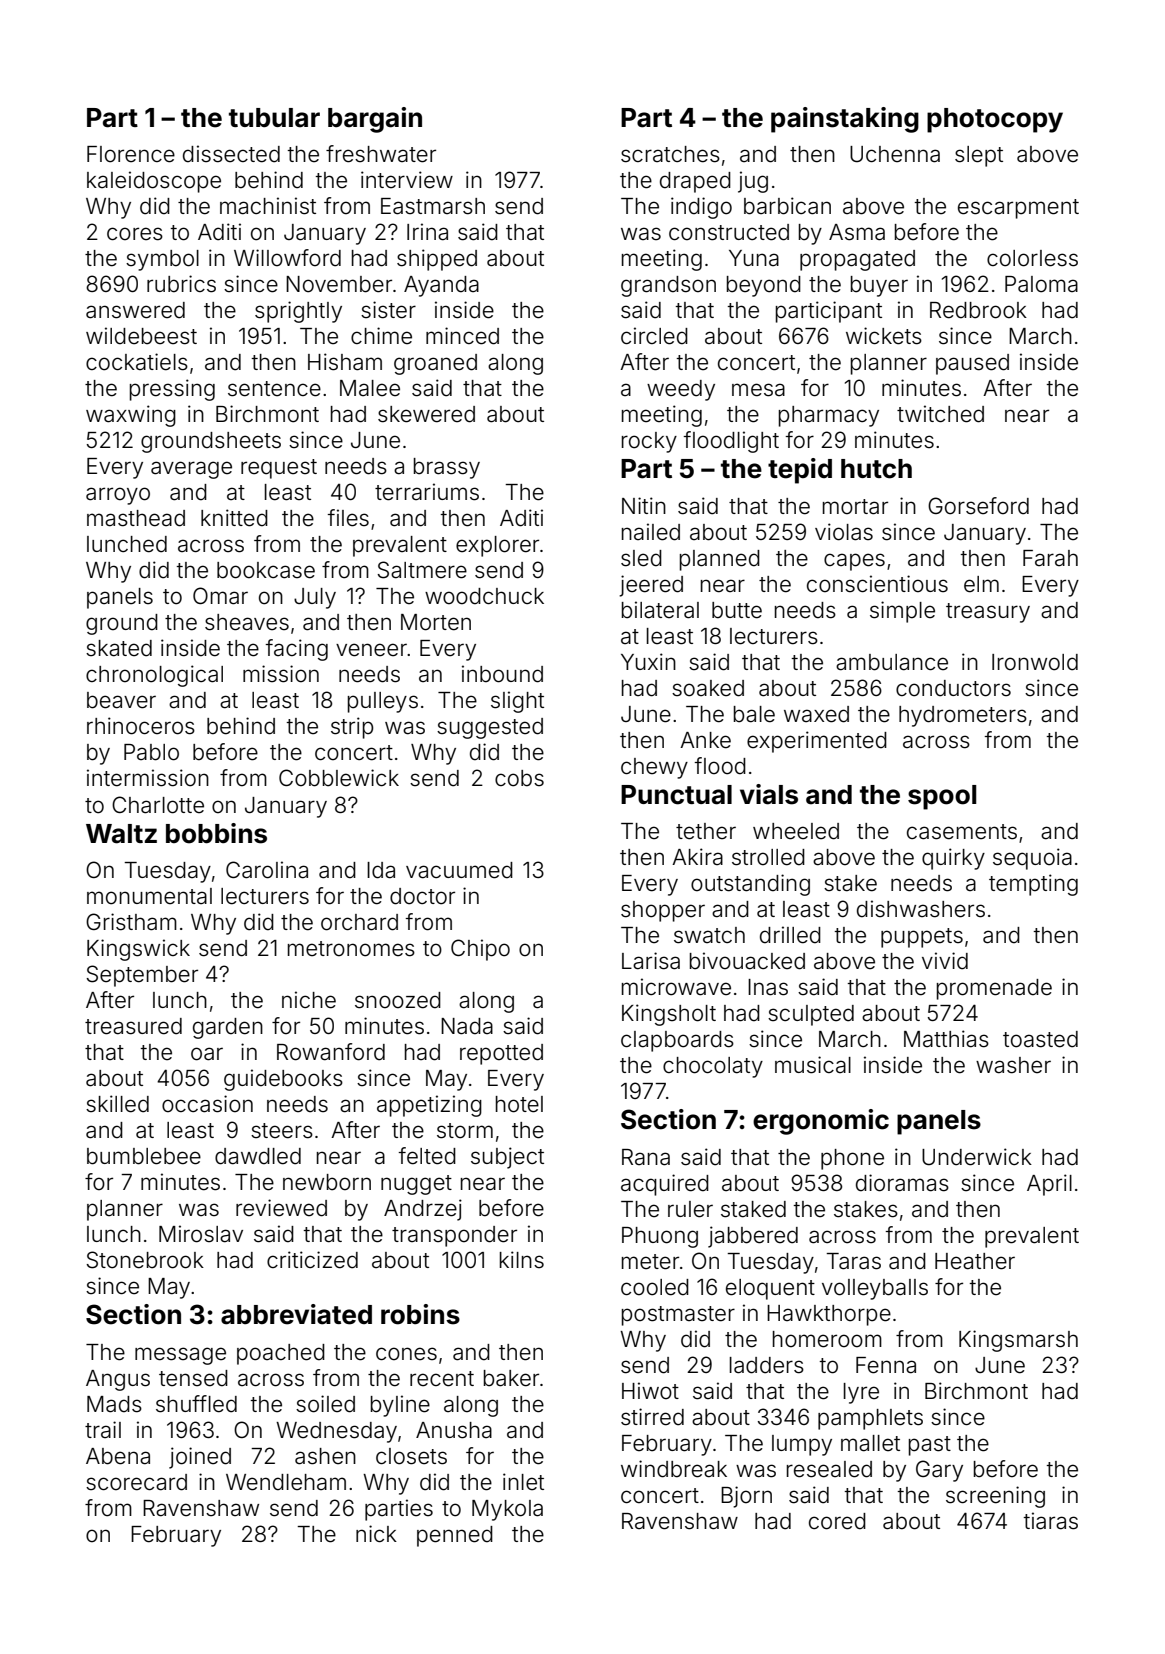 This document has width=1165, height=1654. What do you see at coordinates (1051, 1521) in the document?
I see `tiaras` at bounding box center [1051, 1521].
